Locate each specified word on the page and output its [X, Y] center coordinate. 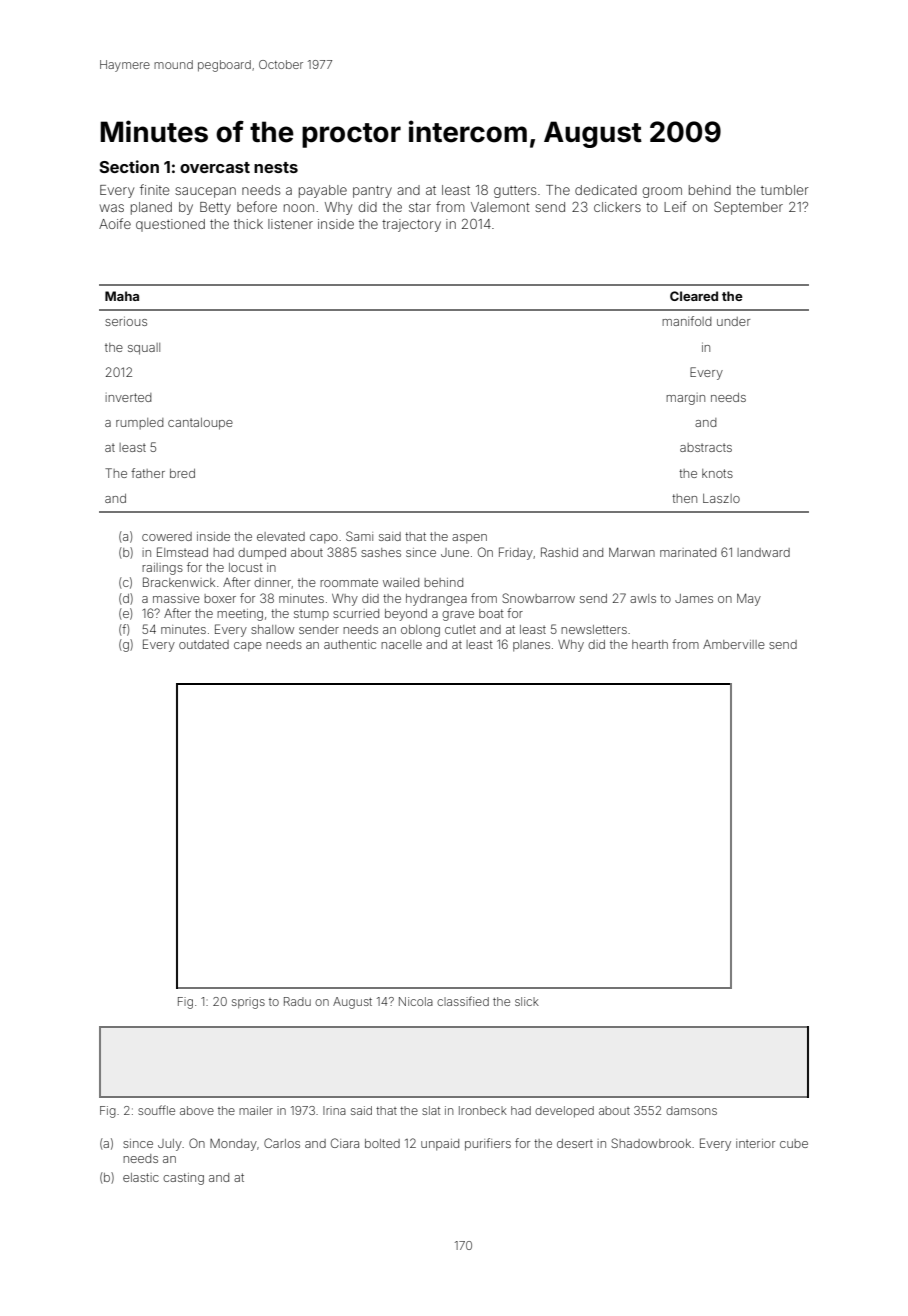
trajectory [411, 225]
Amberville [734, 644]
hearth [650, 644]
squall [144, 349]
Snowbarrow [538, 598]
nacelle [401, 644]
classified [463, 1001]
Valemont [500, 207]
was [112, 208]
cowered [167, 536]
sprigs [248, 1003]
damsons [691, 1110]
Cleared [694, 296]
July [170, 1145]
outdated [204, 644]
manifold [686, 321]
